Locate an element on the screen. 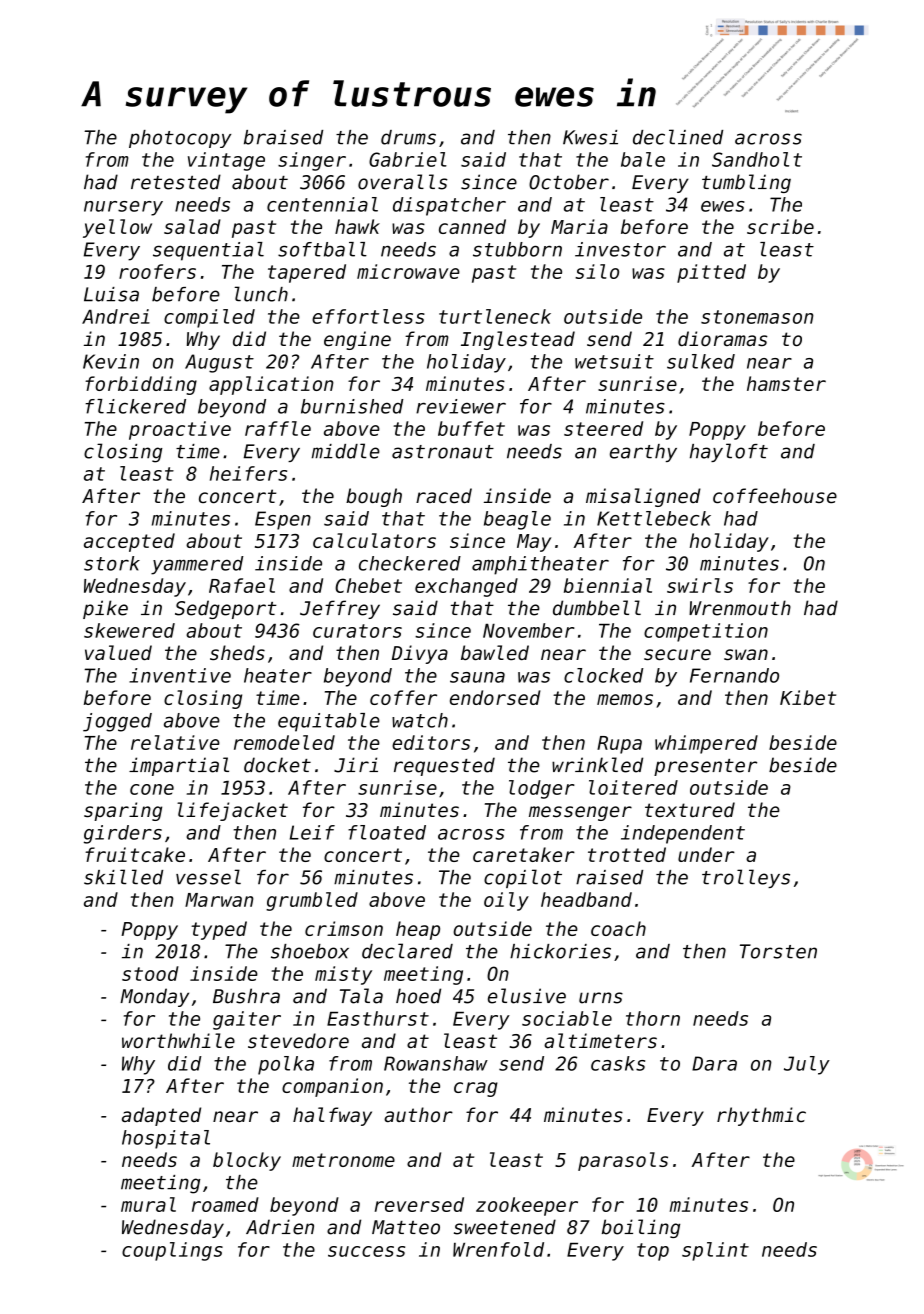 The width and height of the screenshot is (924, 1314). Rafael is located at coordinates (242, 585).
